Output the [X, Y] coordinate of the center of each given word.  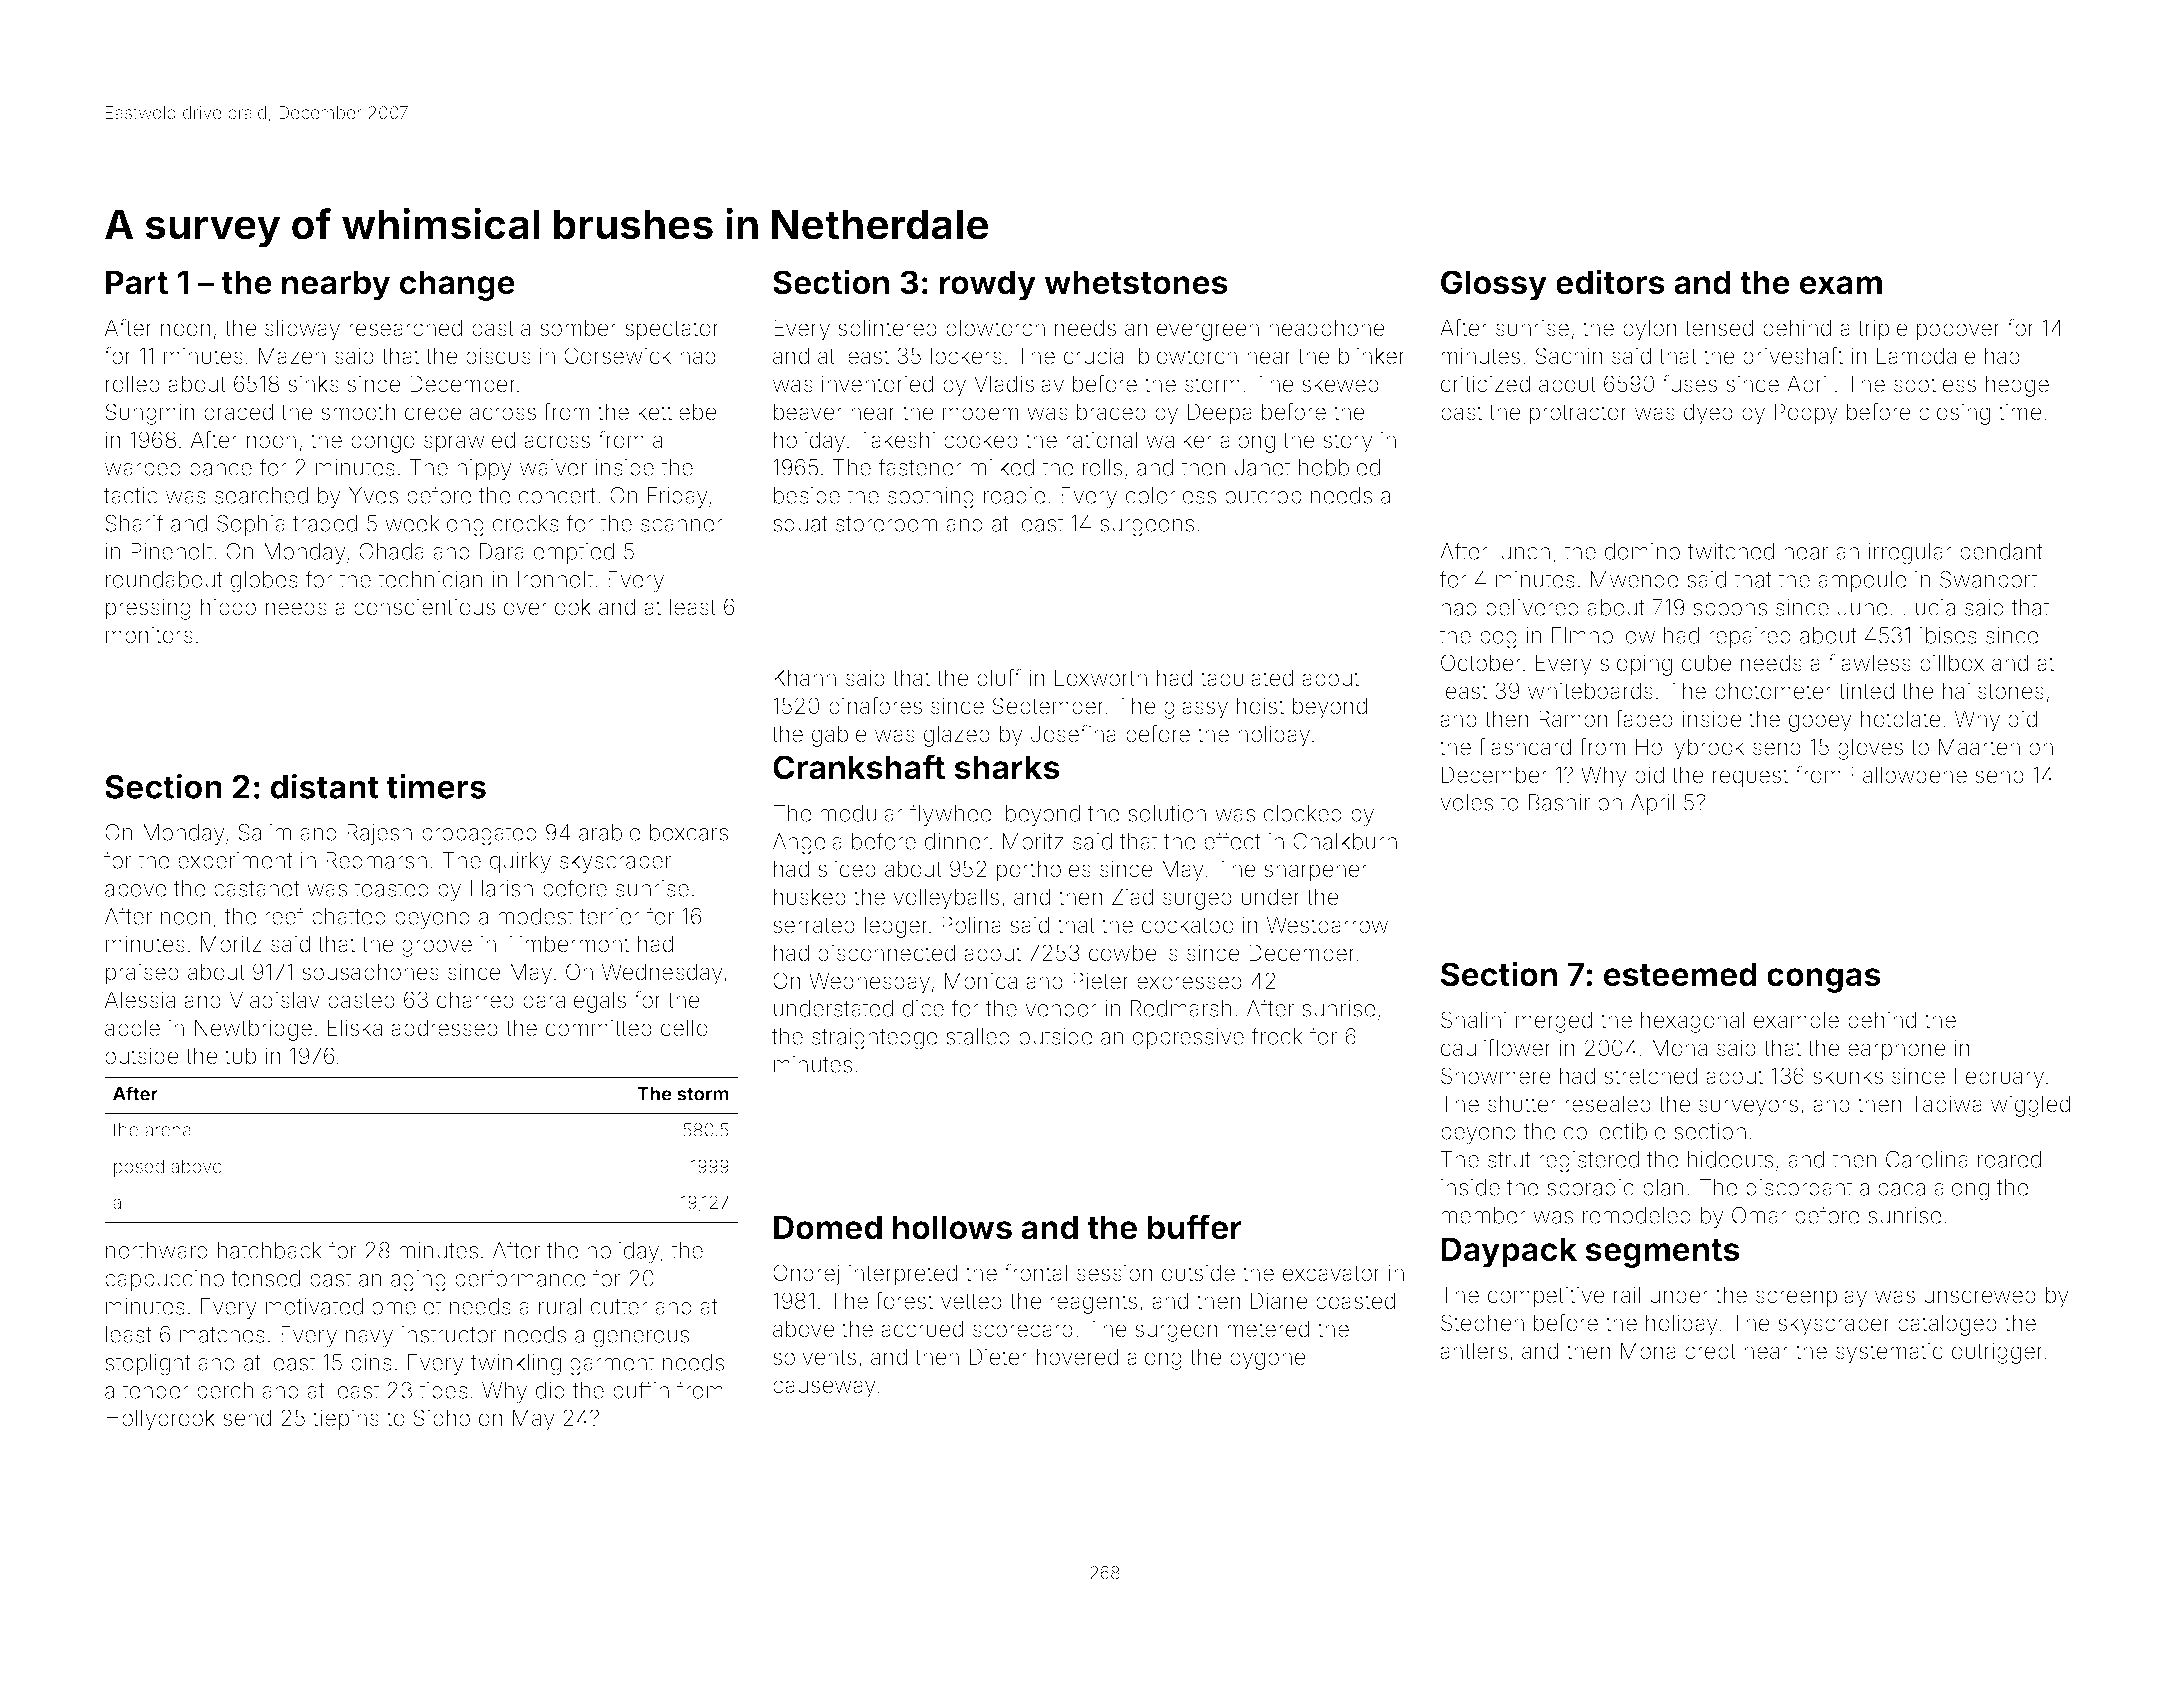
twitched [1731, 551]
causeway [824, 1389]
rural [560, 1306]
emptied [574, 553]
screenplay [1811, 1297]
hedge [2017, 386]
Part [137, 282]
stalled [978, 1036]
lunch [1523, 551]
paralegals [574, 1002]
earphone [1897, 1050]
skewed [1340, 384]
